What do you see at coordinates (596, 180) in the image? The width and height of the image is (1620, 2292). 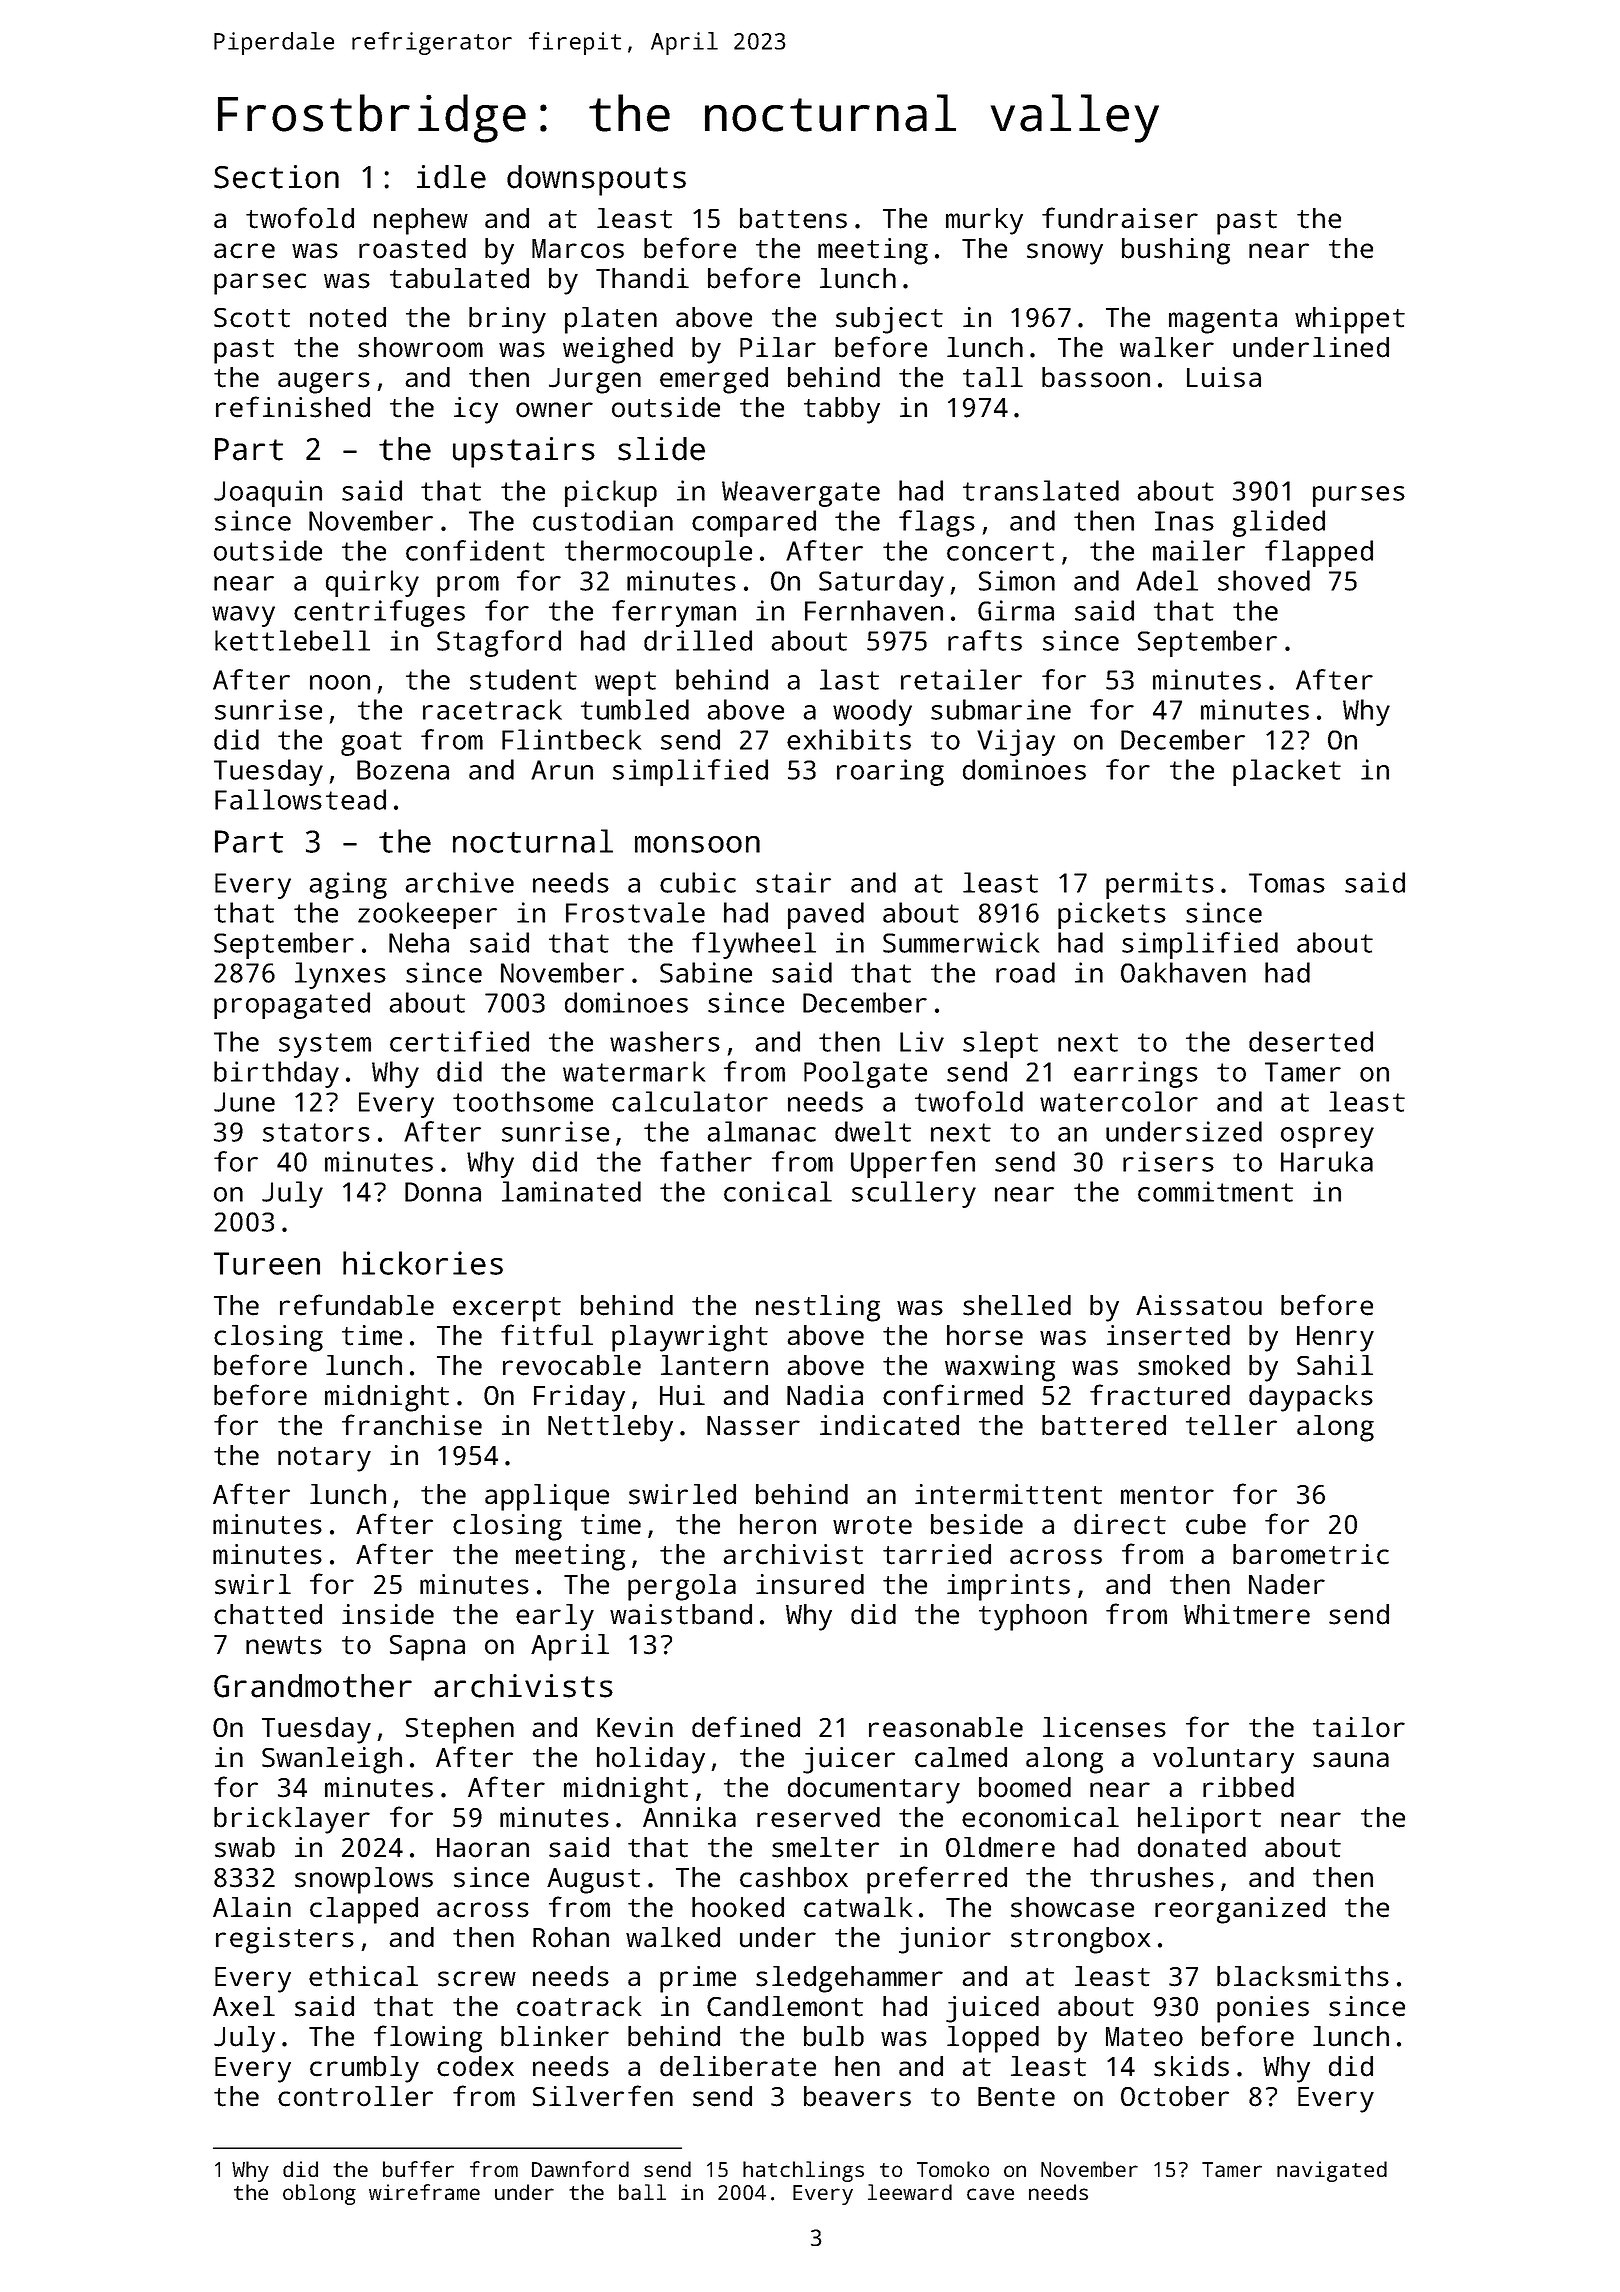 I see `downspouts` at bounding box center [596, 180].
